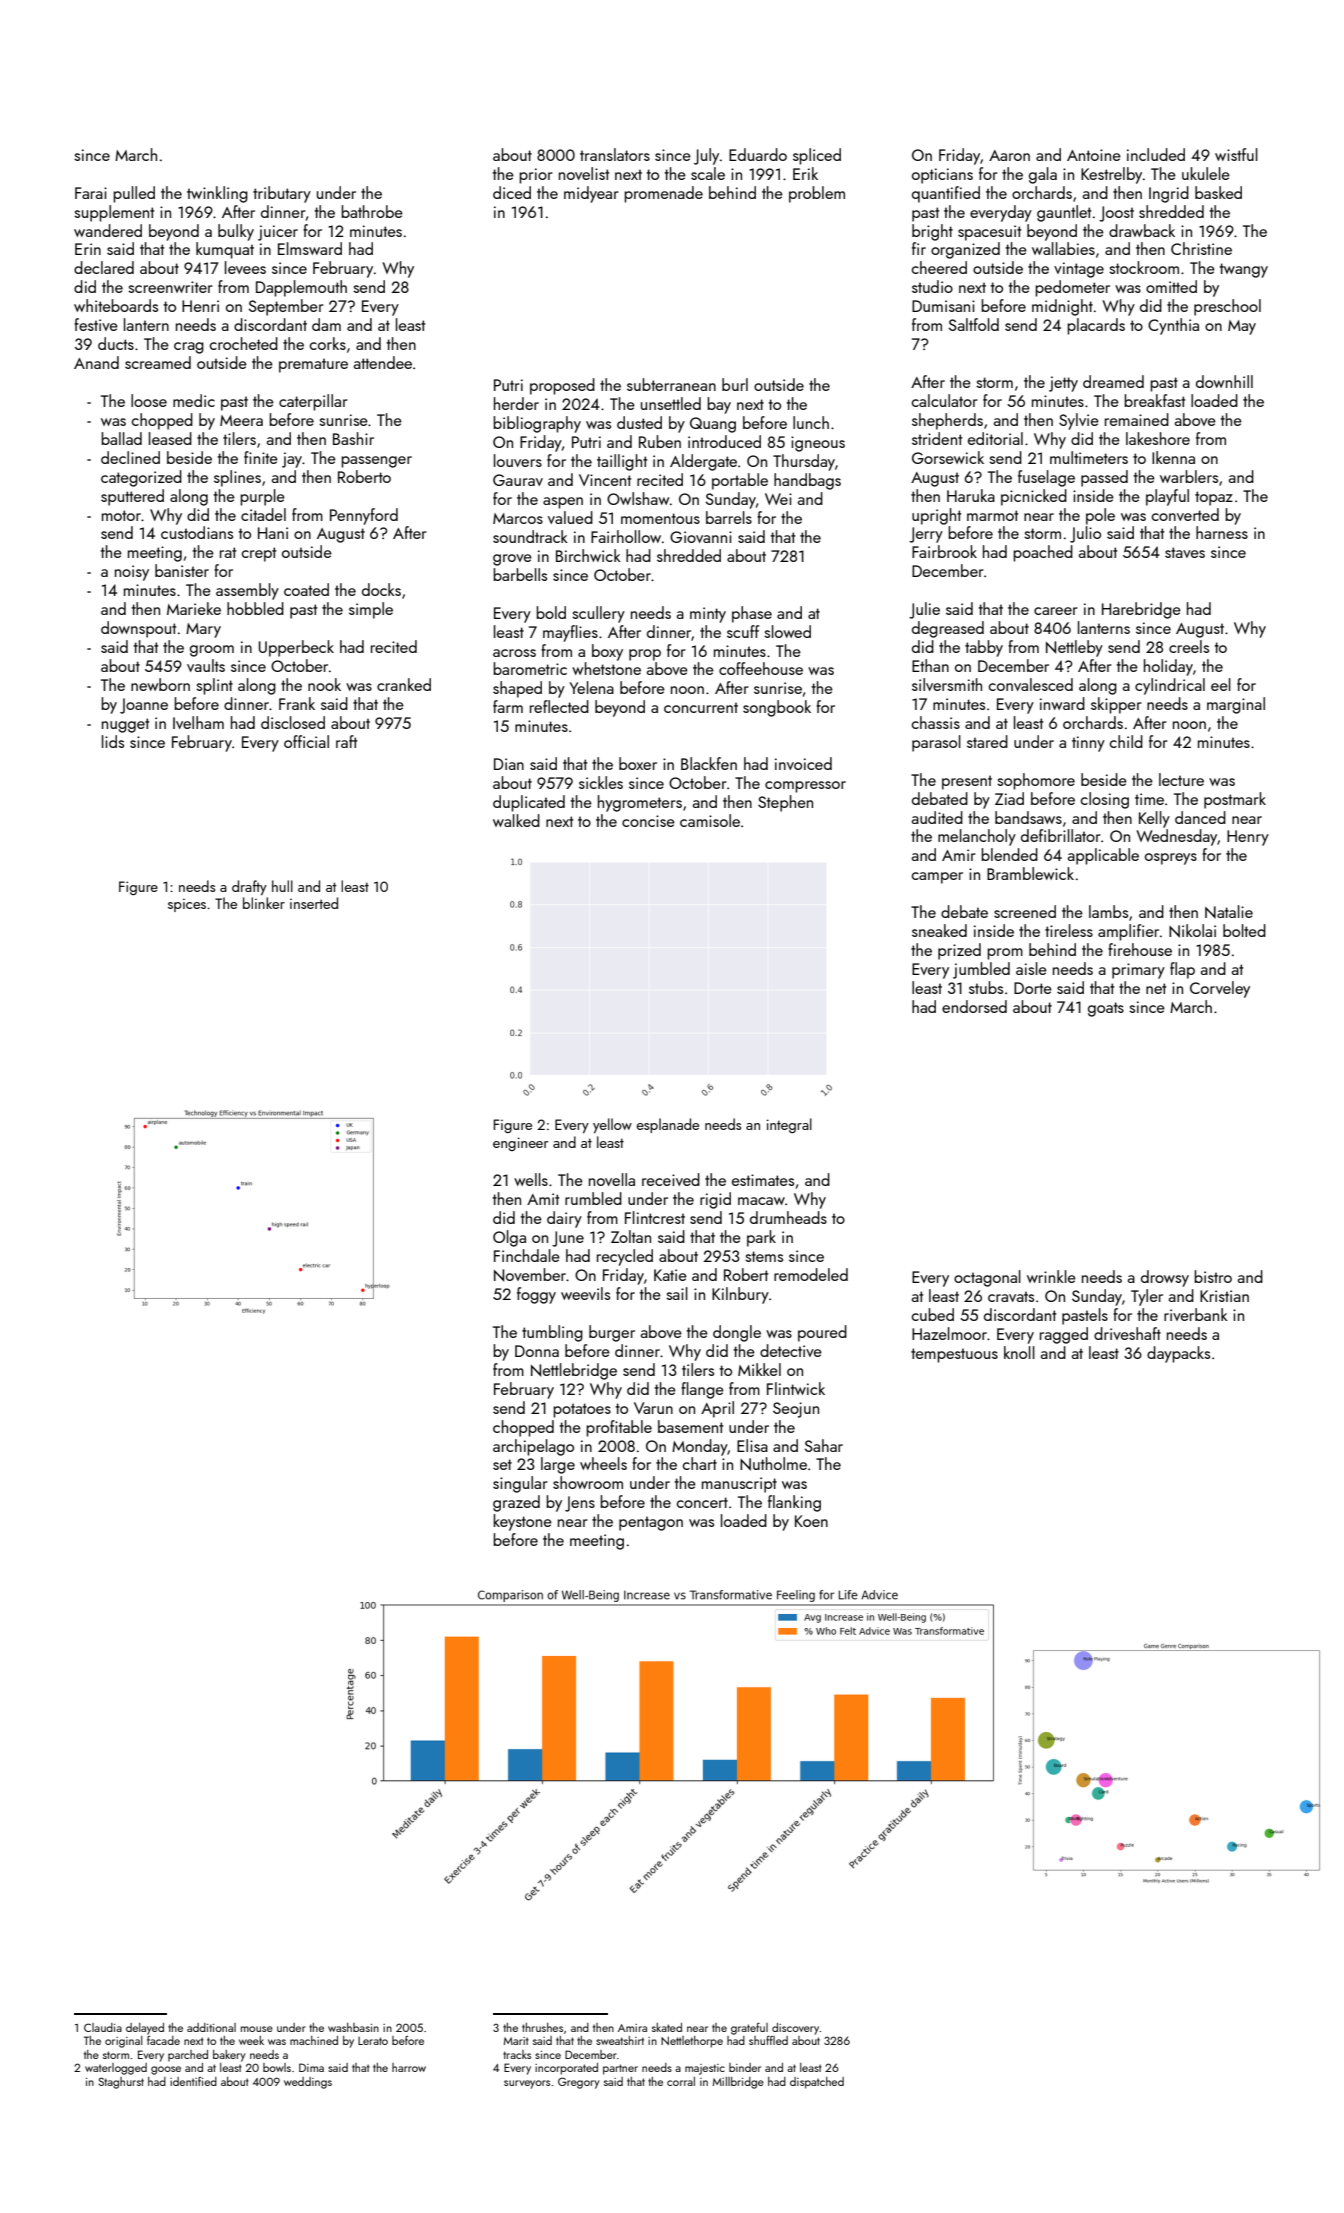 Image resolution: width=1344 pixels, height=2213 pixels. What do you see at coordinates (1064, 1335) in the image?
I see `ragged` at bounding box center [1064, 1335].
